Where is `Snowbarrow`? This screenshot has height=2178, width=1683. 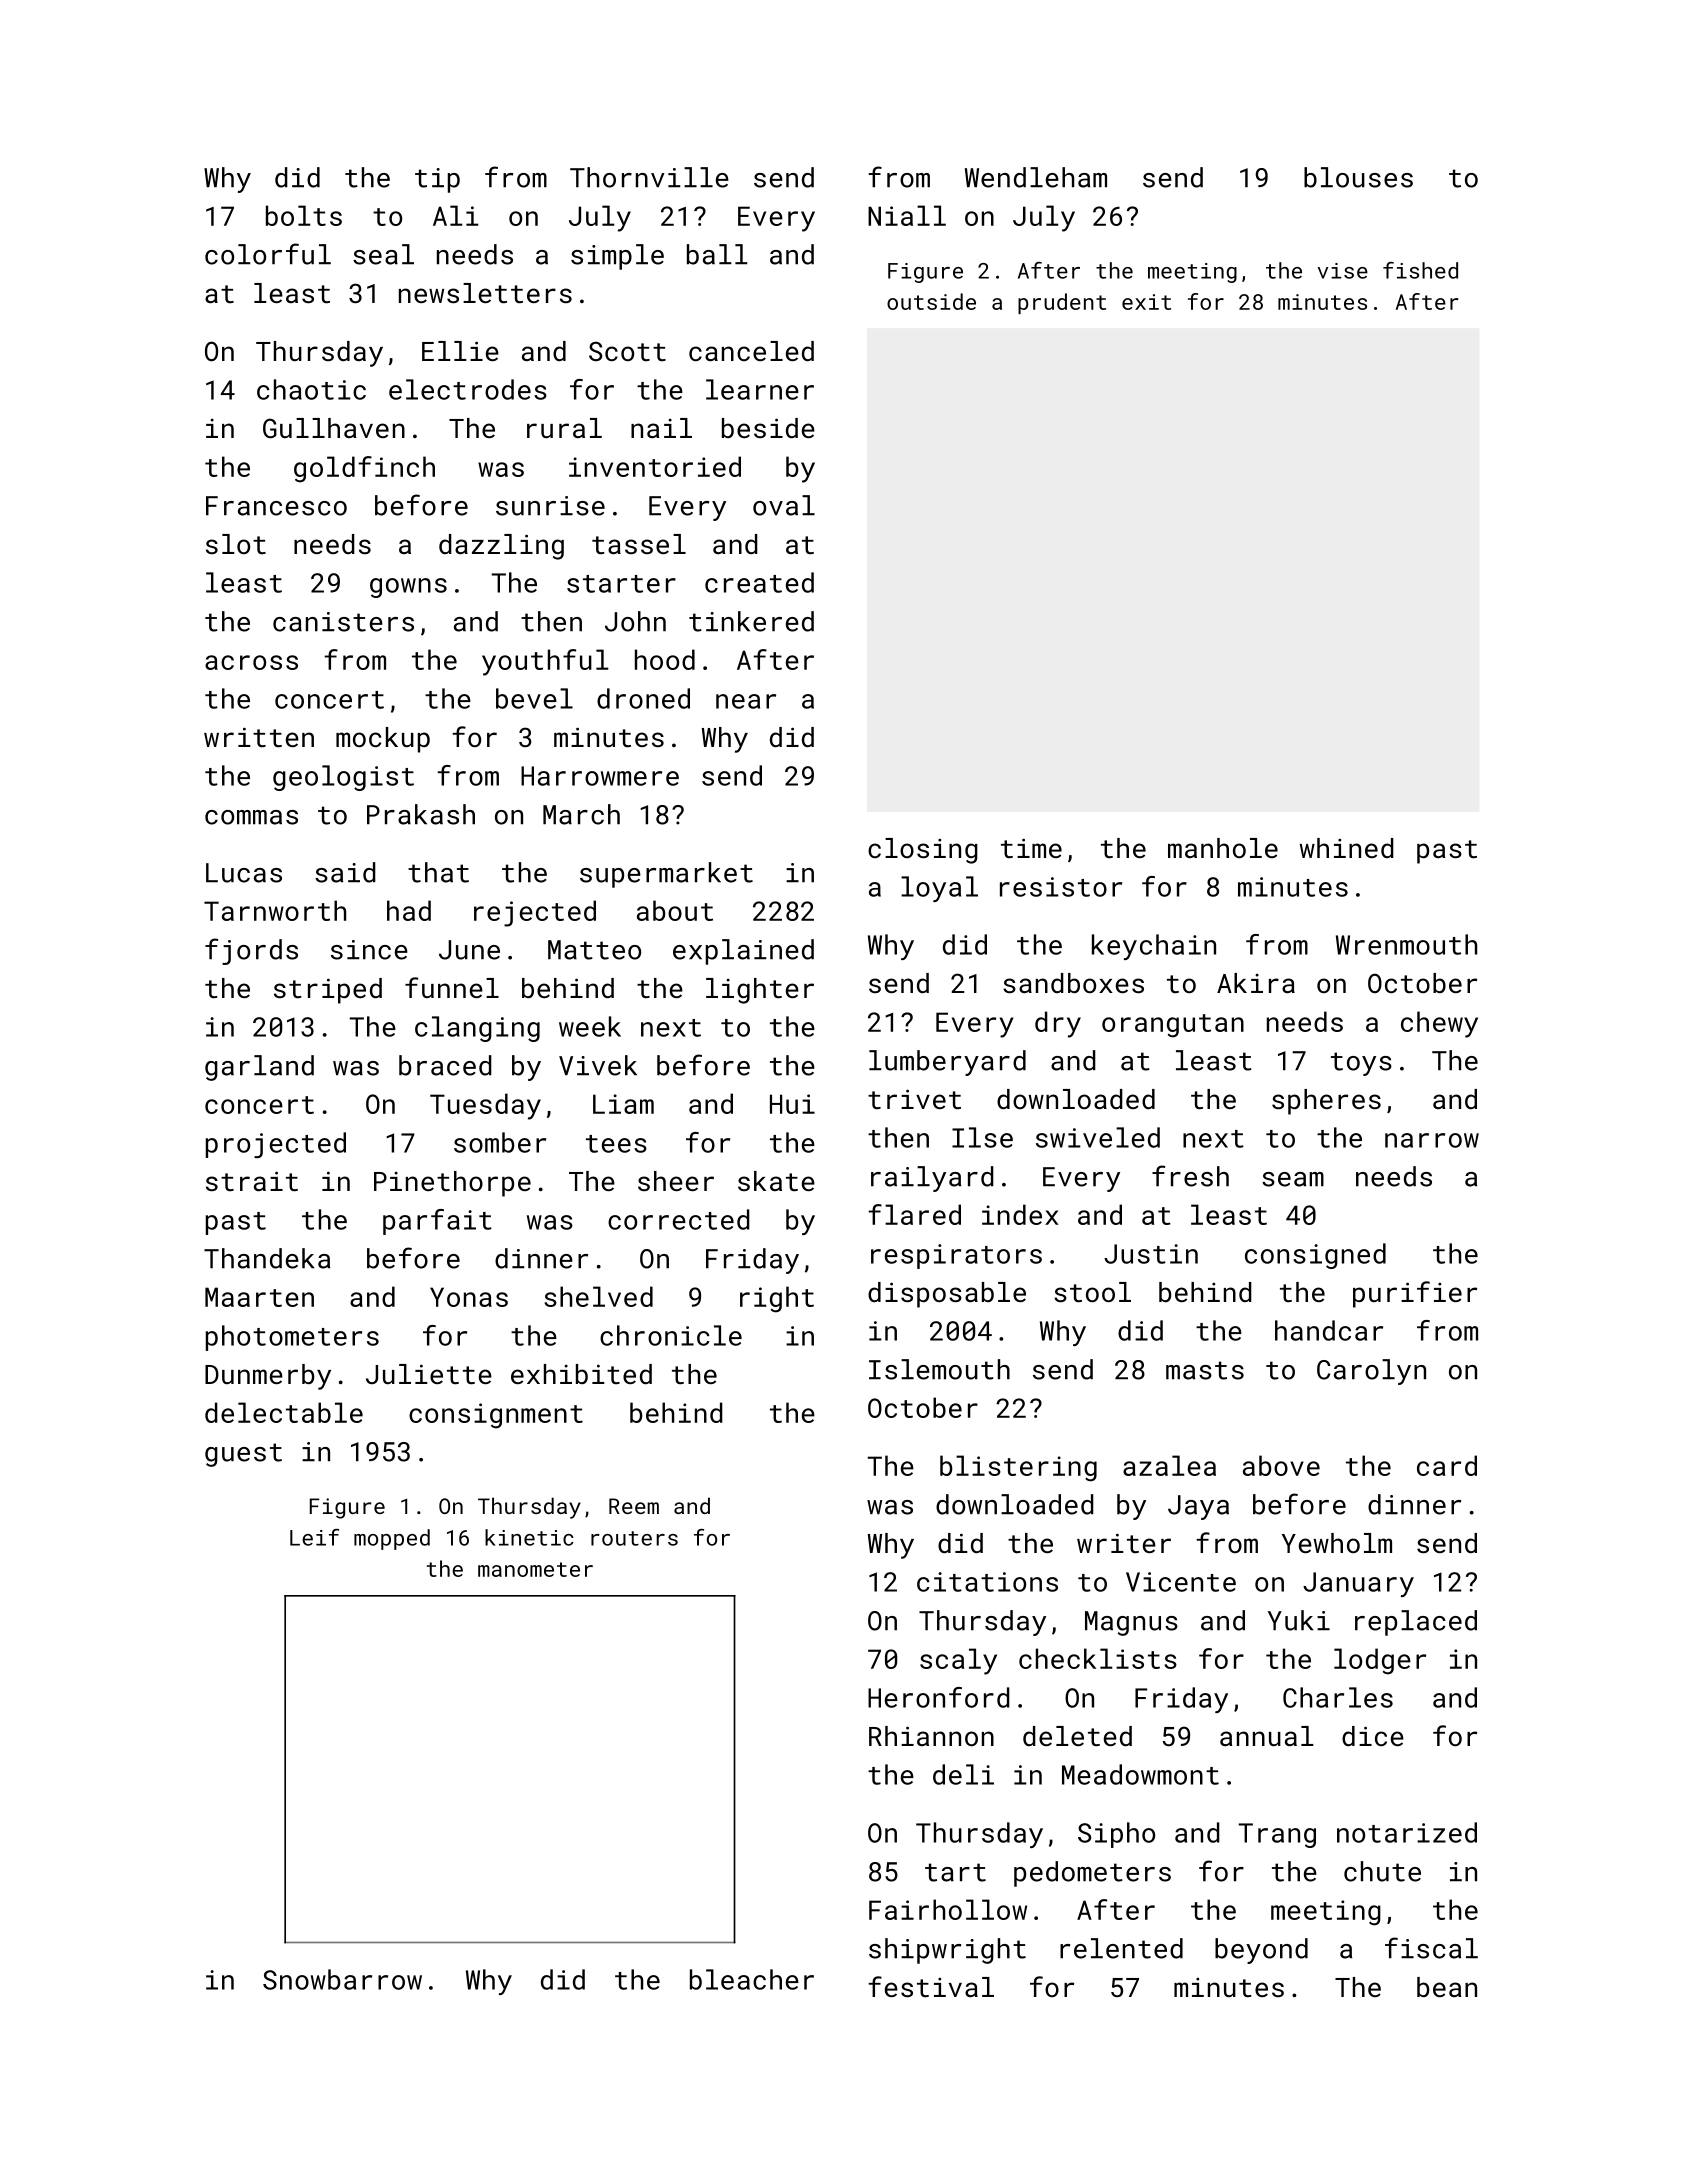
Snowbarrow is located at coordinates (342, 1979).
